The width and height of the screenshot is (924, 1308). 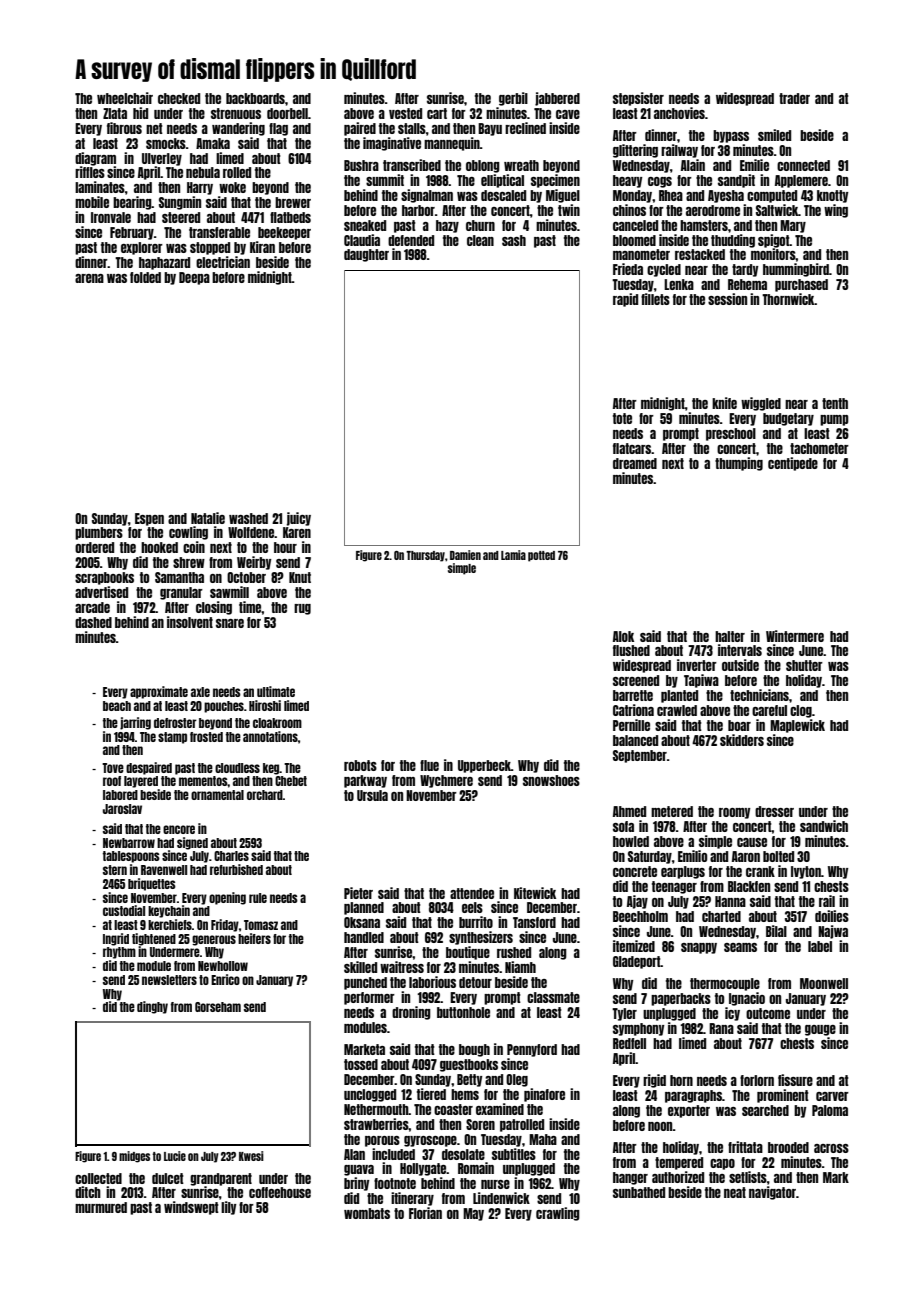 What do you see at coordinates (200, 692) in the screenshot?
I see `axle` at bounding box center [200, 692].
